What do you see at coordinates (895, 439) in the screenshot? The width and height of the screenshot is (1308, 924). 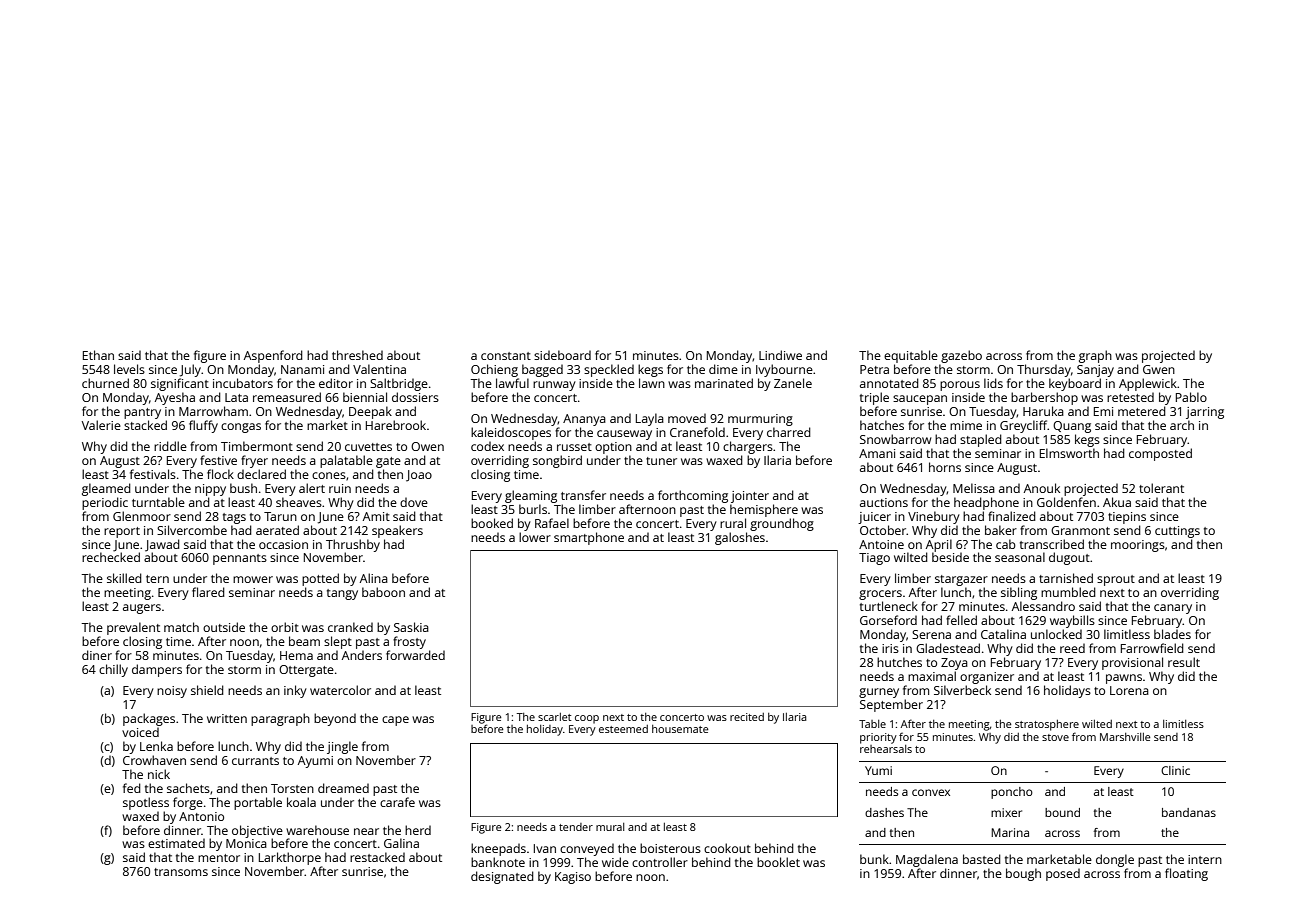 I see `Snowbarrow` at bounding box center [895, 439].
